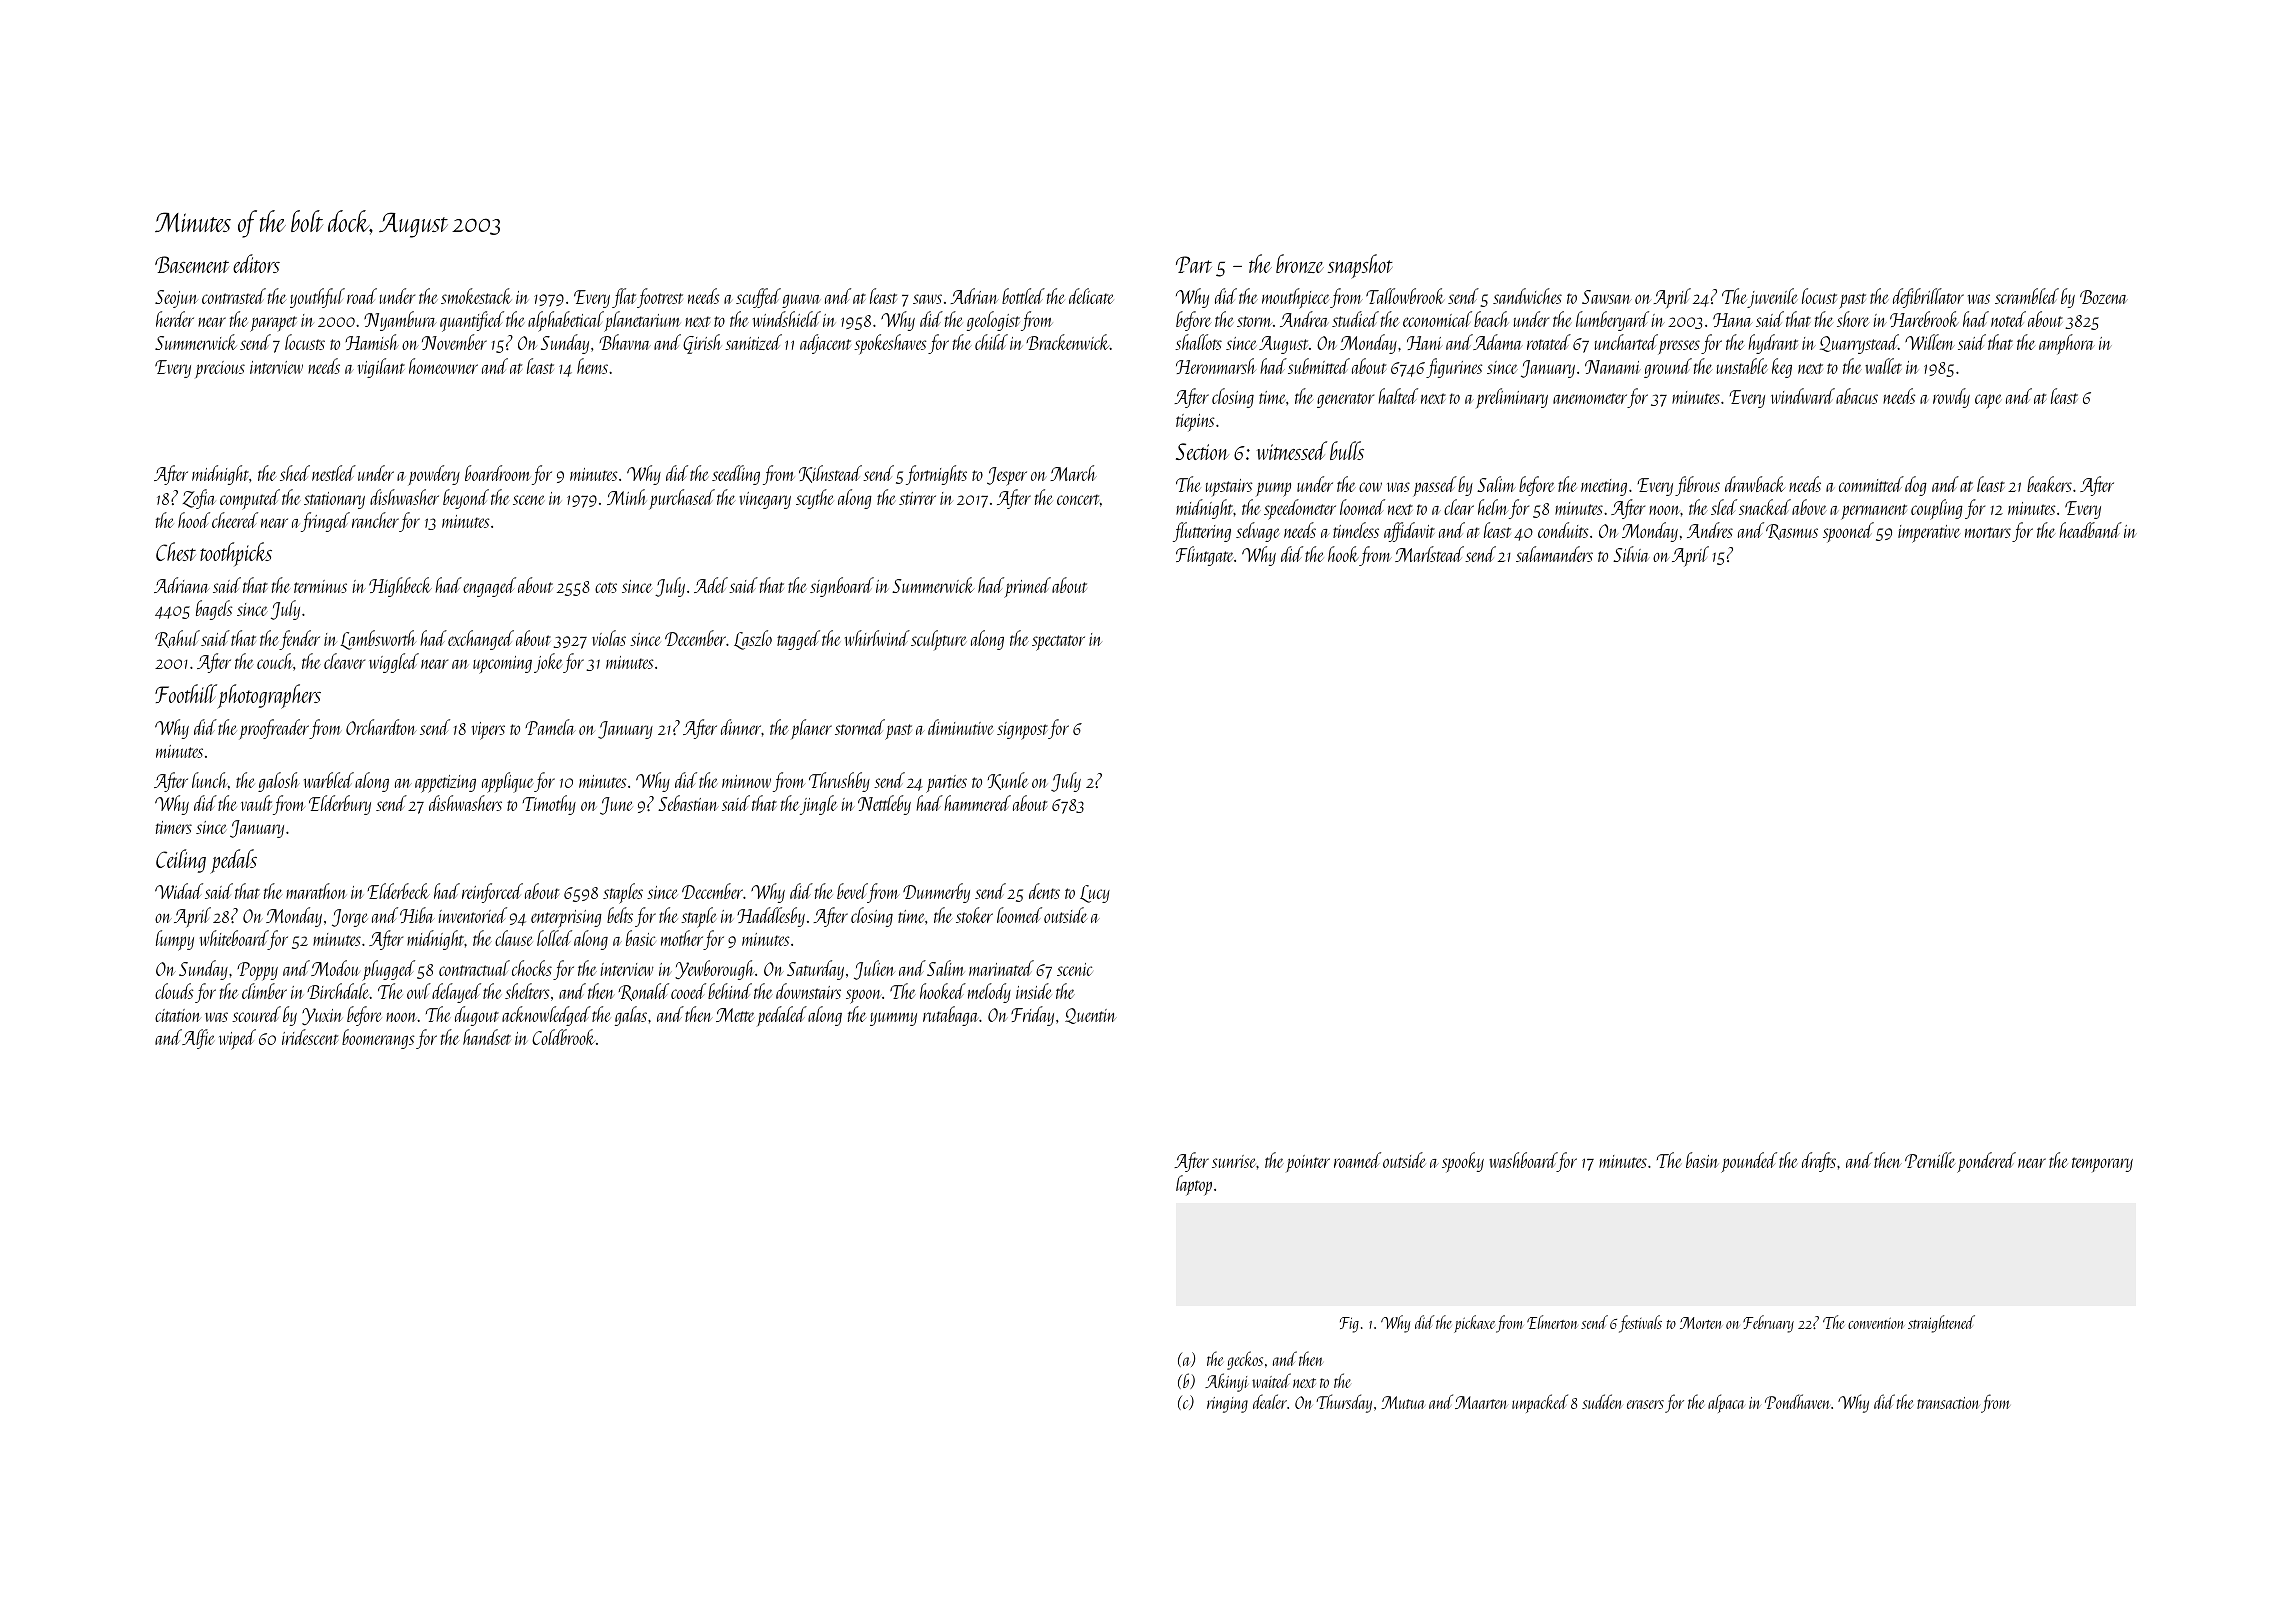 Image resolution: width=2292 pixels, height=1620 pixels. Describe the element at coordinates (1226, 1382) in the image. I see `Akinyi` at that location.
